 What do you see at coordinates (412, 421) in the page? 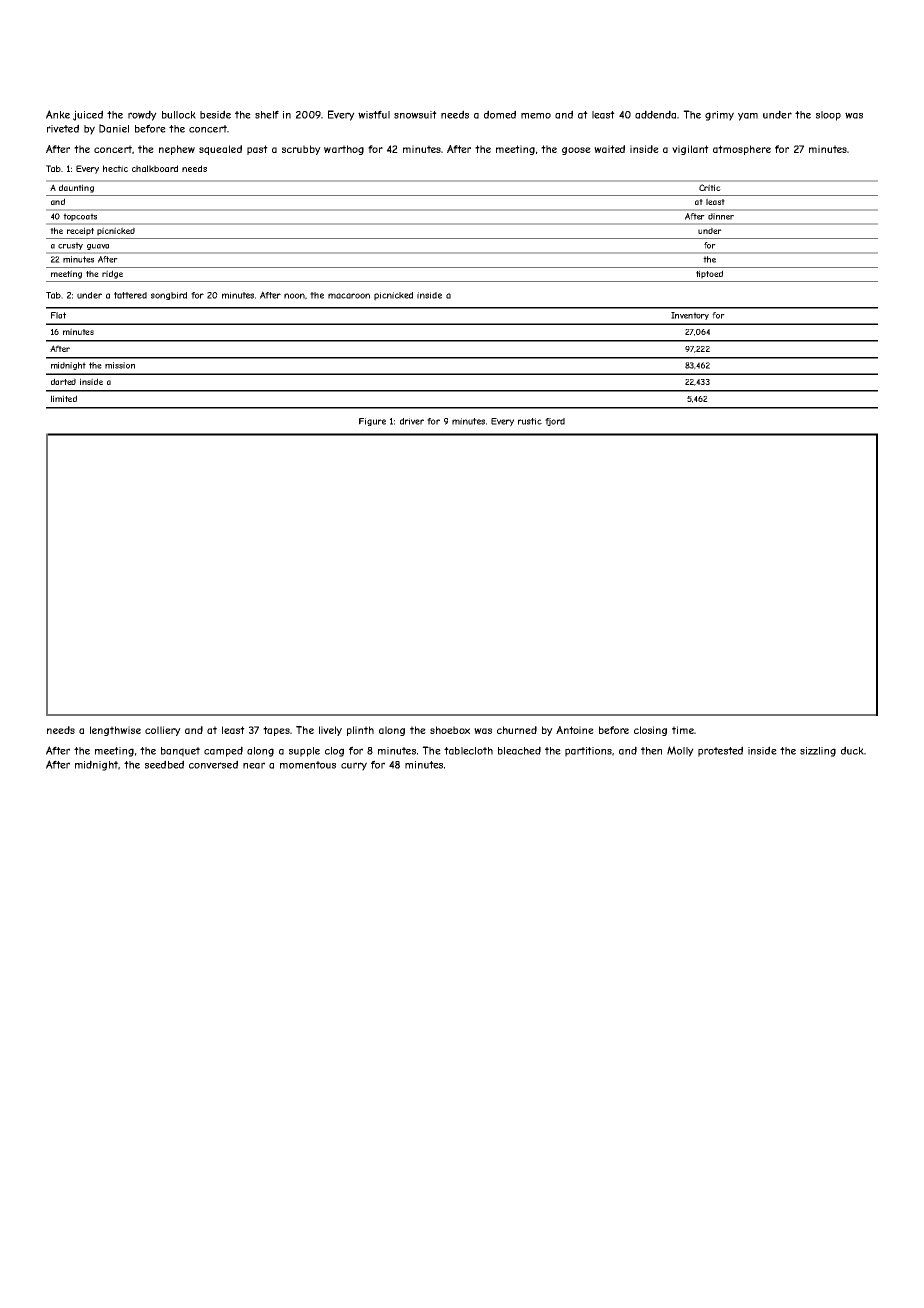
I see `driver` at bounding box center [412, 421].
